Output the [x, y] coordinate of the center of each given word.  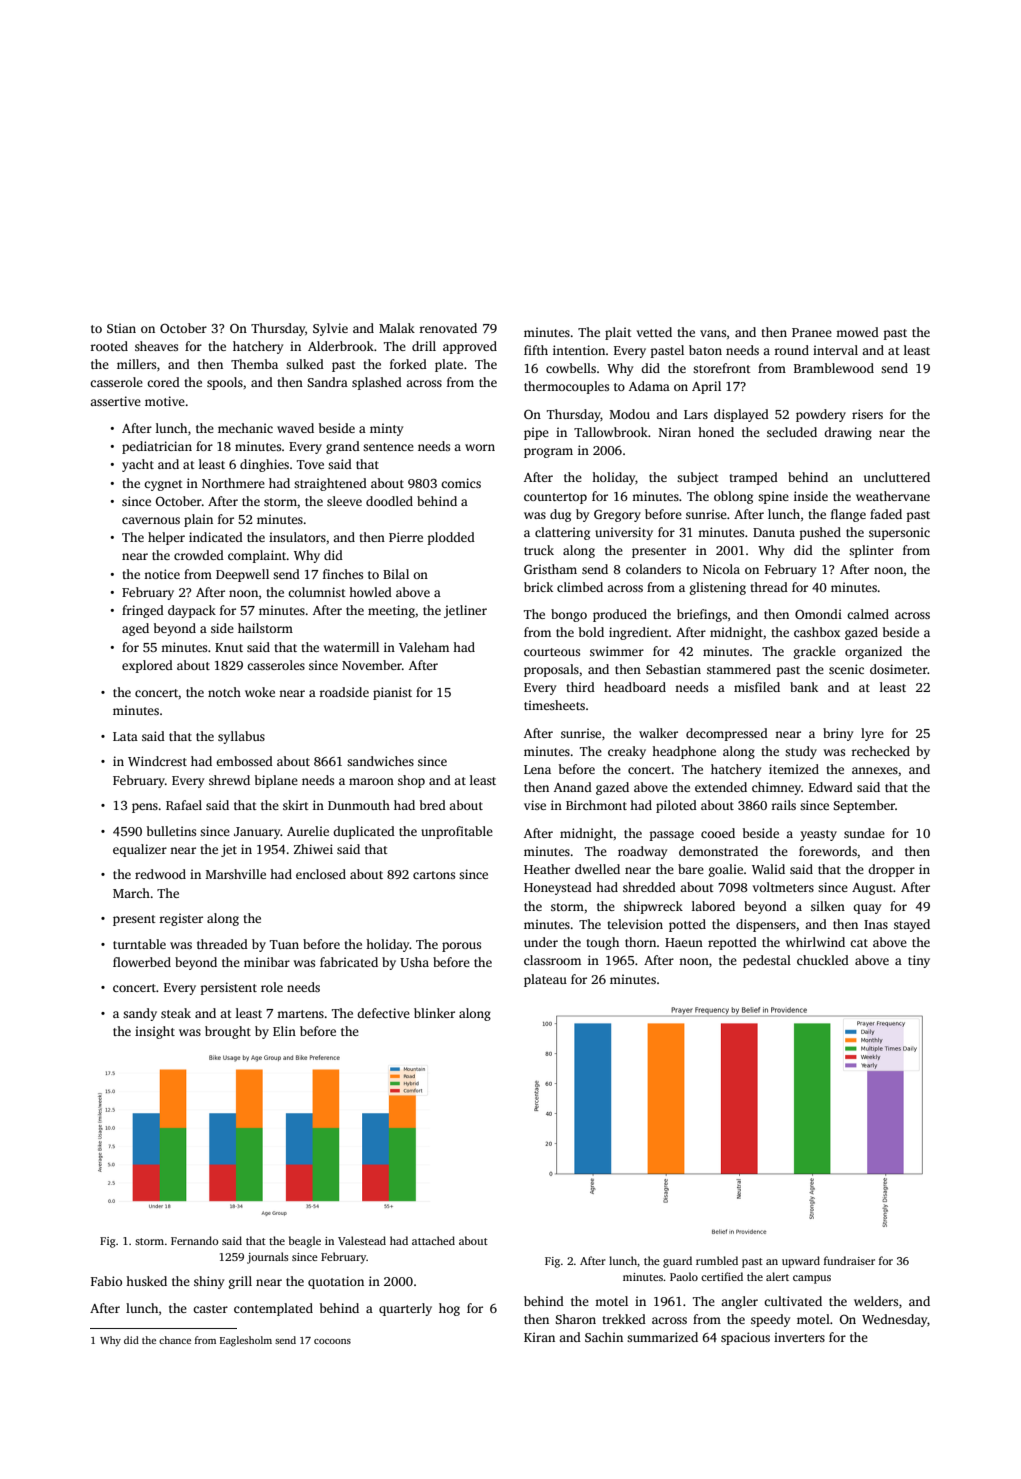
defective [383, 1013]
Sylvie [330, 329]
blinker [434, 1013]
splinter [871, 551]
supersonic [899, 533]
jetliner [465, 611]
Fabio [106, 1281]
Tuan [284, 944]
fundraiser [849, 1260]
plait [618, 333]
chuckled [823, 960]
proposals [551, 670]
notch [224, 692]
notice [162, 574]
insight [155, 1032]
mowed [857, 332]
